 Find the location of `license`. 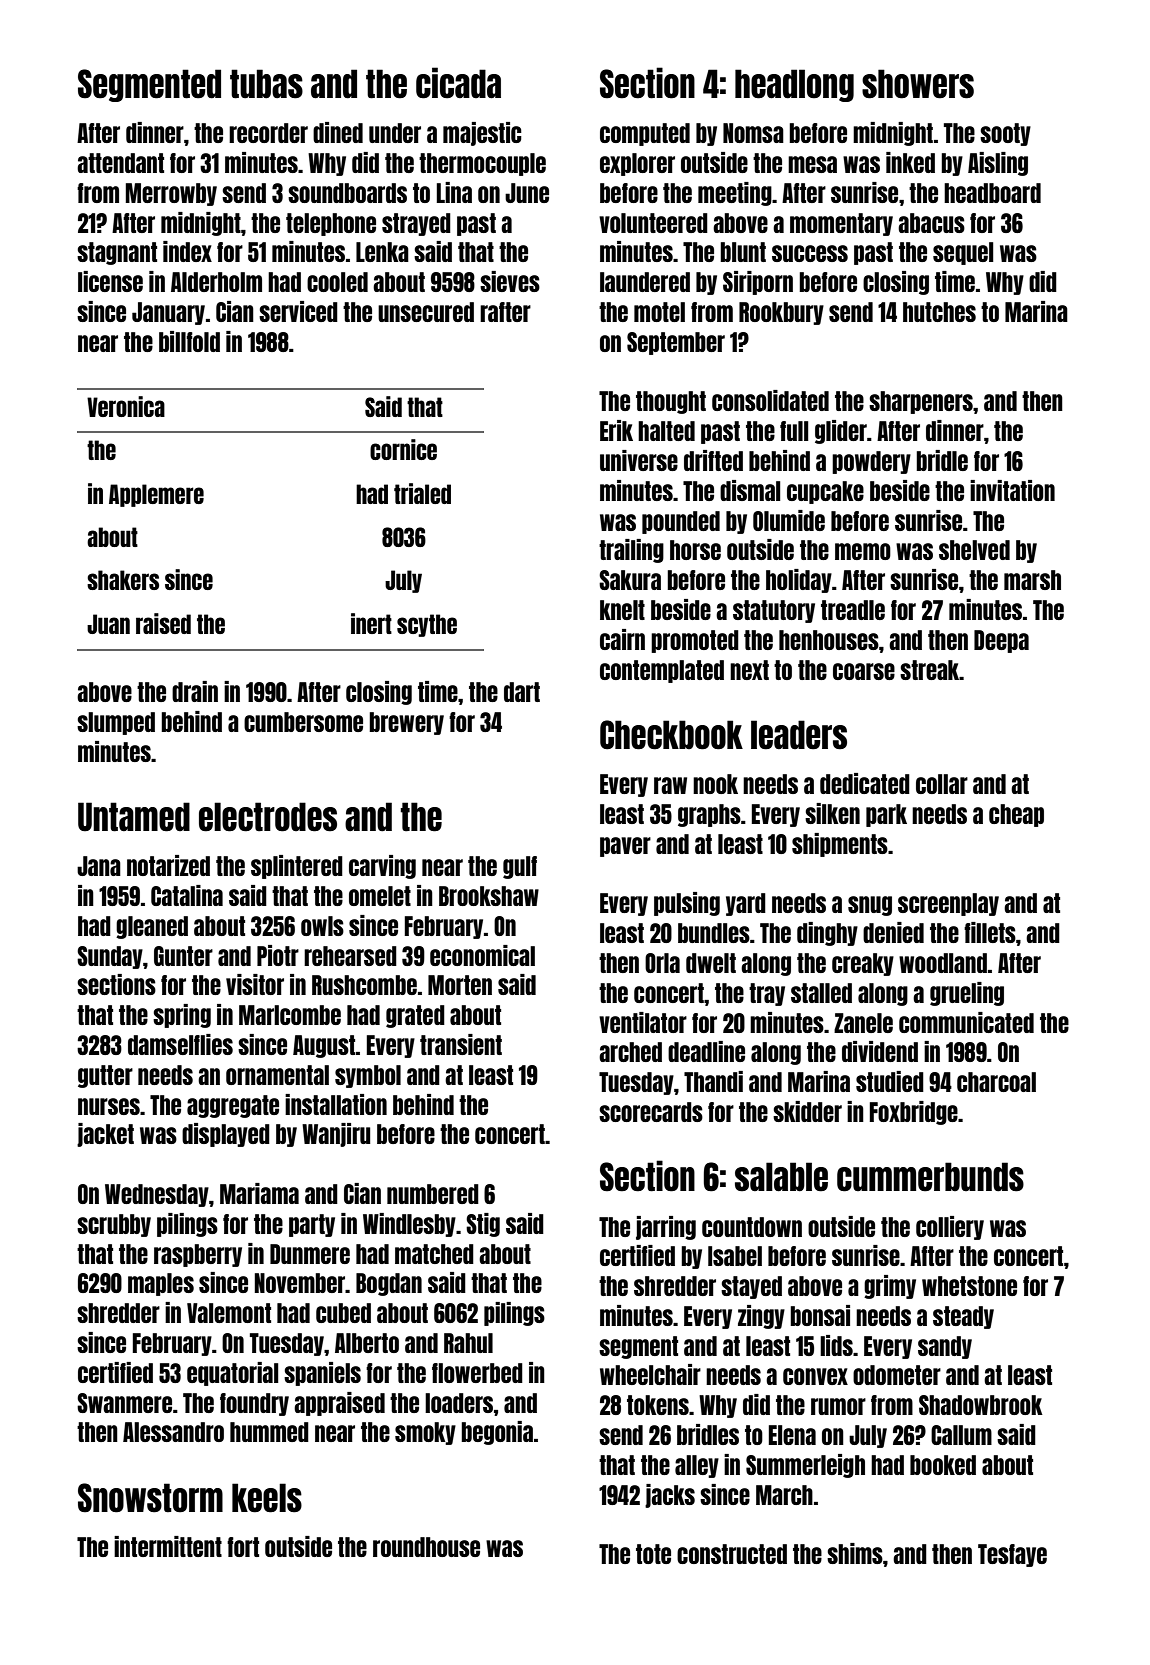

license is located at coordinates (110, 281).
